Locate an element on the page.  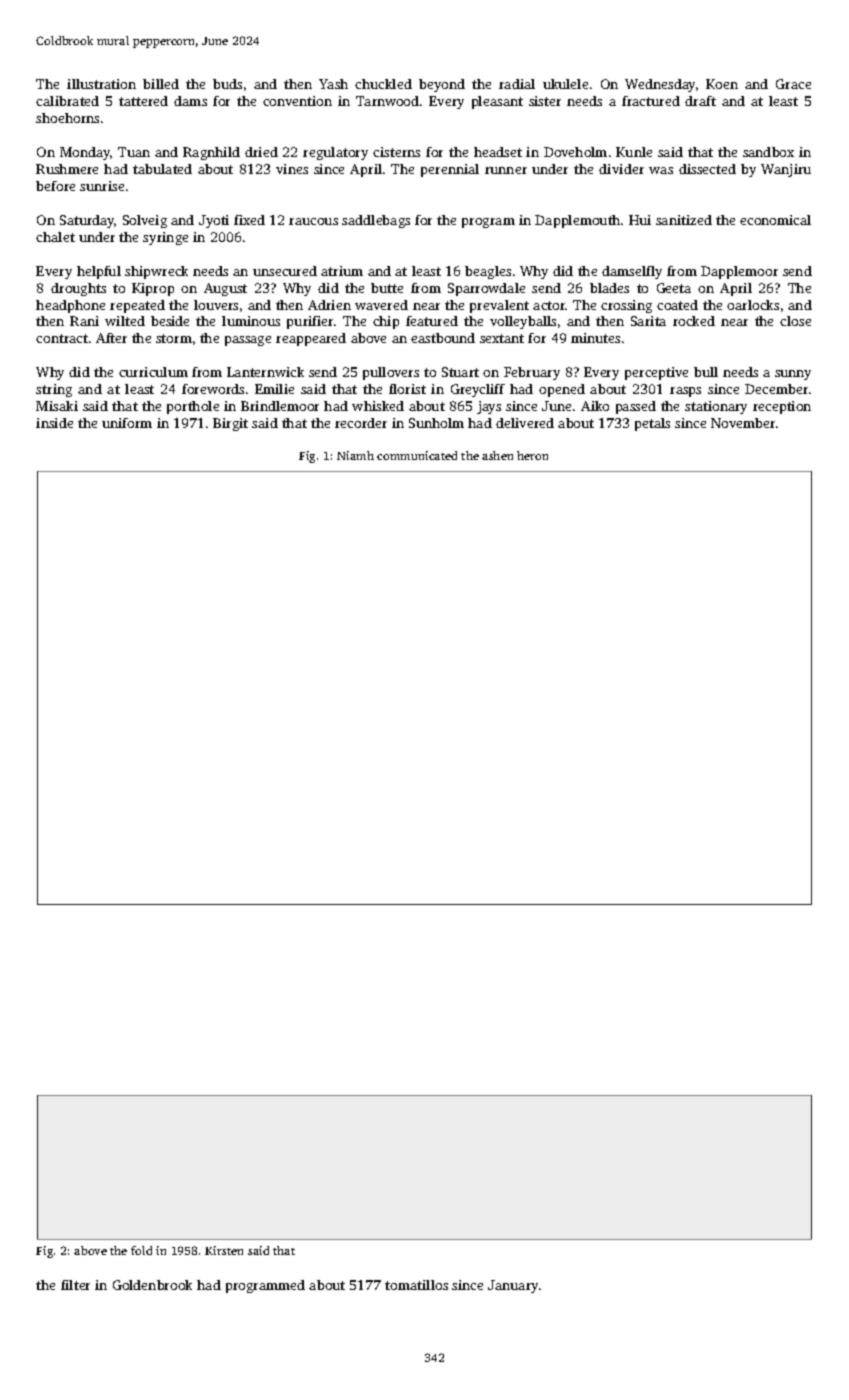
tomatillos is located at coordinates (416, 1285).
